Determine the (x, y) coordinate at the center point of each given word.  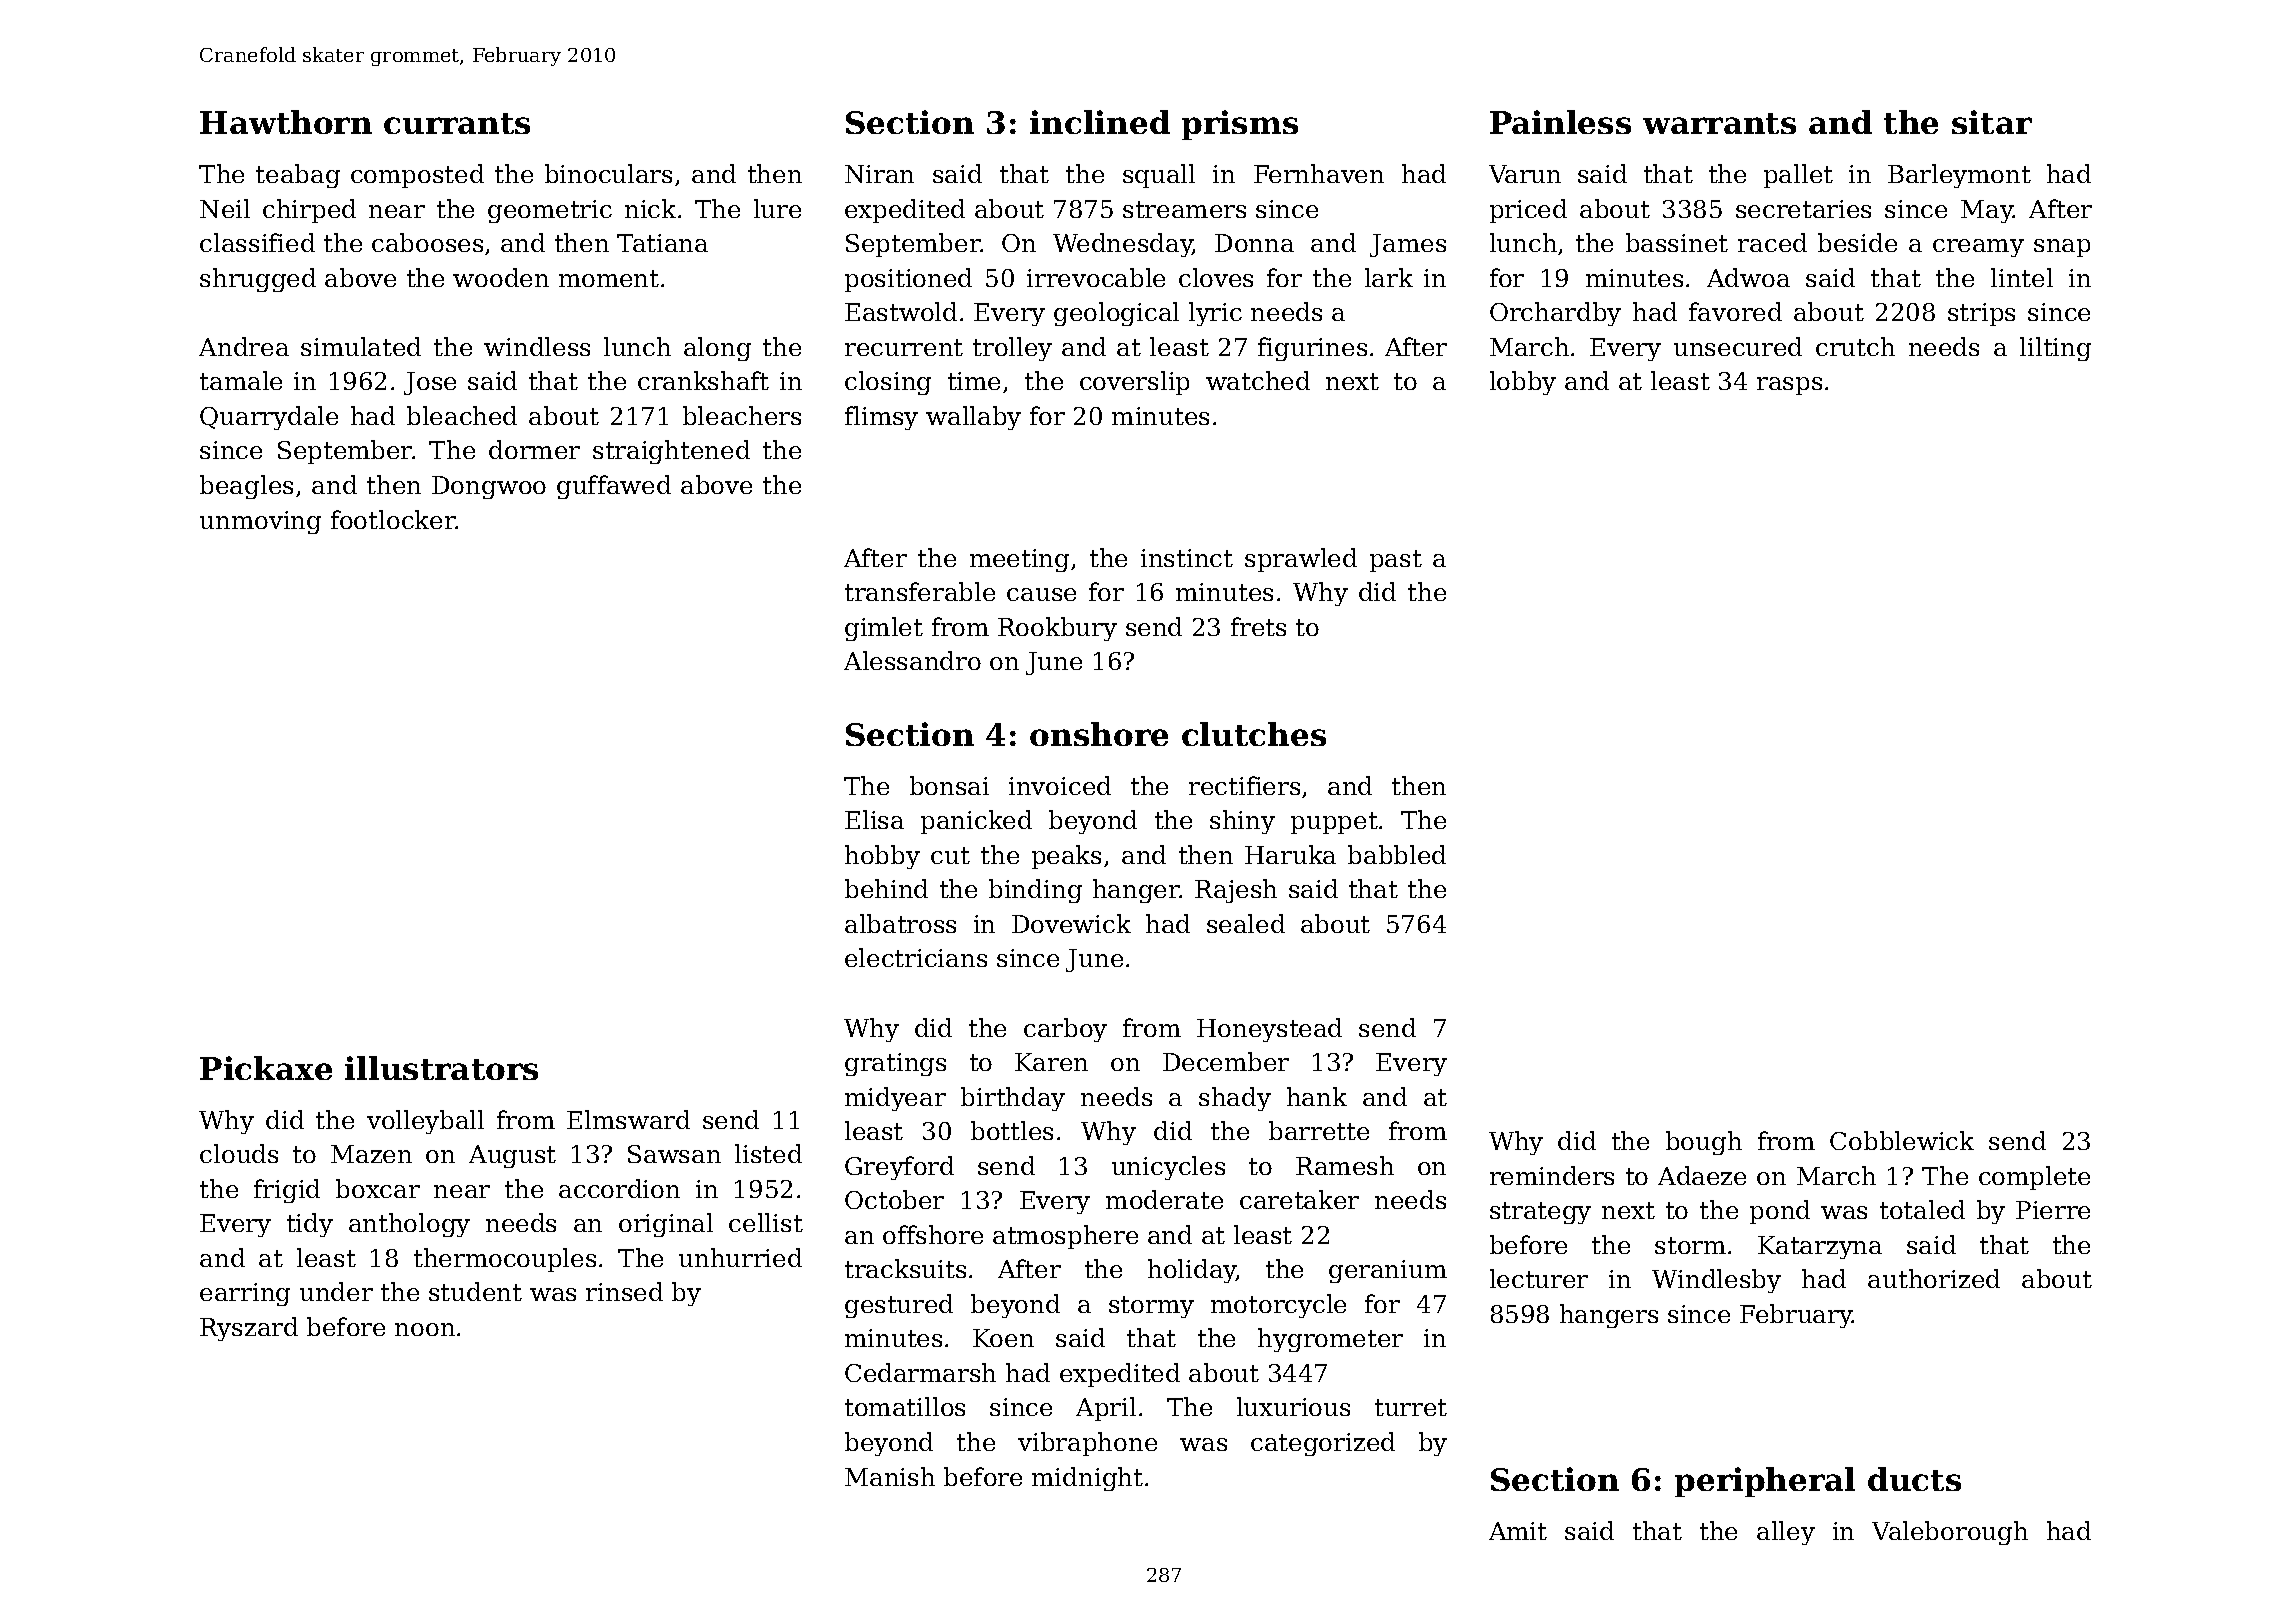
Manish (890, 1476)
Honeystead (1269, 1030)
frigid (287, 1191)
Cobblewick (1902, 1140)
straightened (671, 452)
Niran (879, 174)
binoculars (608, 173)
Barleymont (1959, 176)
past (1396, 561)
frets (1258, 626)
